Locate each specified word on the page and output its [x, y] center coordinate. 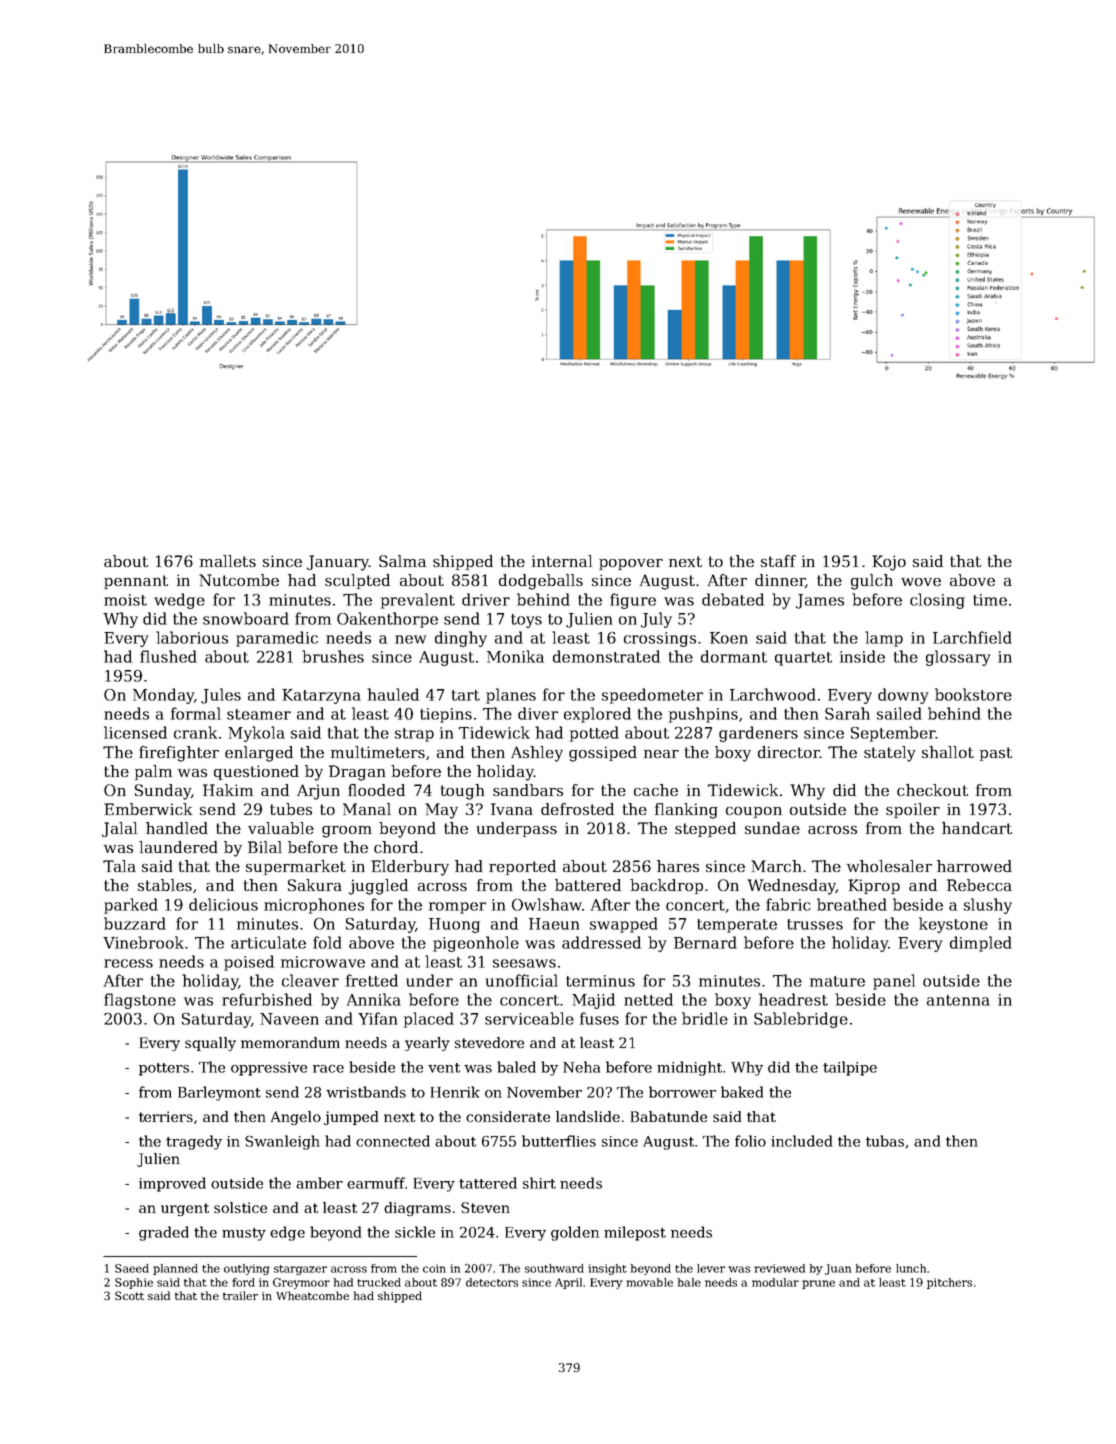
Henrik [455, 1092]
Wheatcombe [312, 1295]
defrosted [577, 809]
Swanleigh [282, 1142]
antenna [958, 1000]
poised [249, 963]
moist [125, 600]
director [789, 752]
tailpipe [850, 1068]
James [820, 601]
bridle [705, 1018]
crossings [660, 639]
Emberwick [148, 809]
